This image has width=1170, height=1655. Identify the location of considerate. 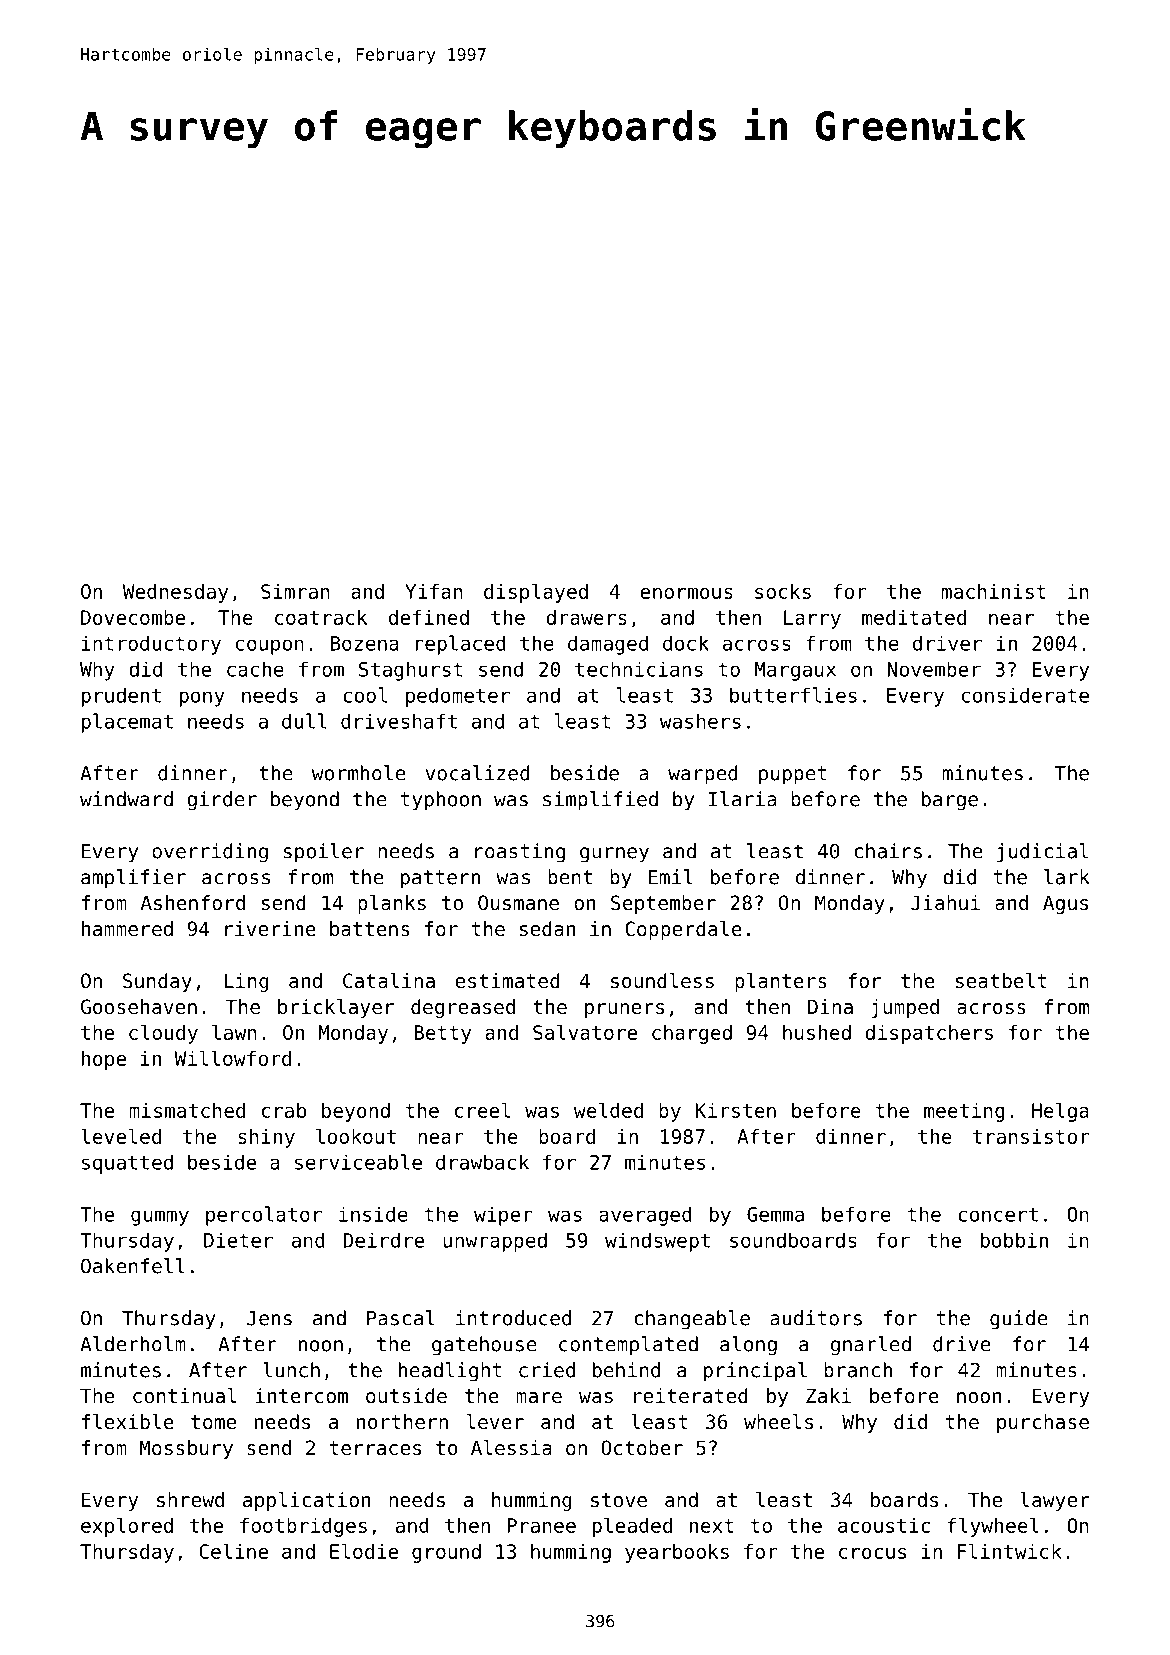
(1025, 695).
